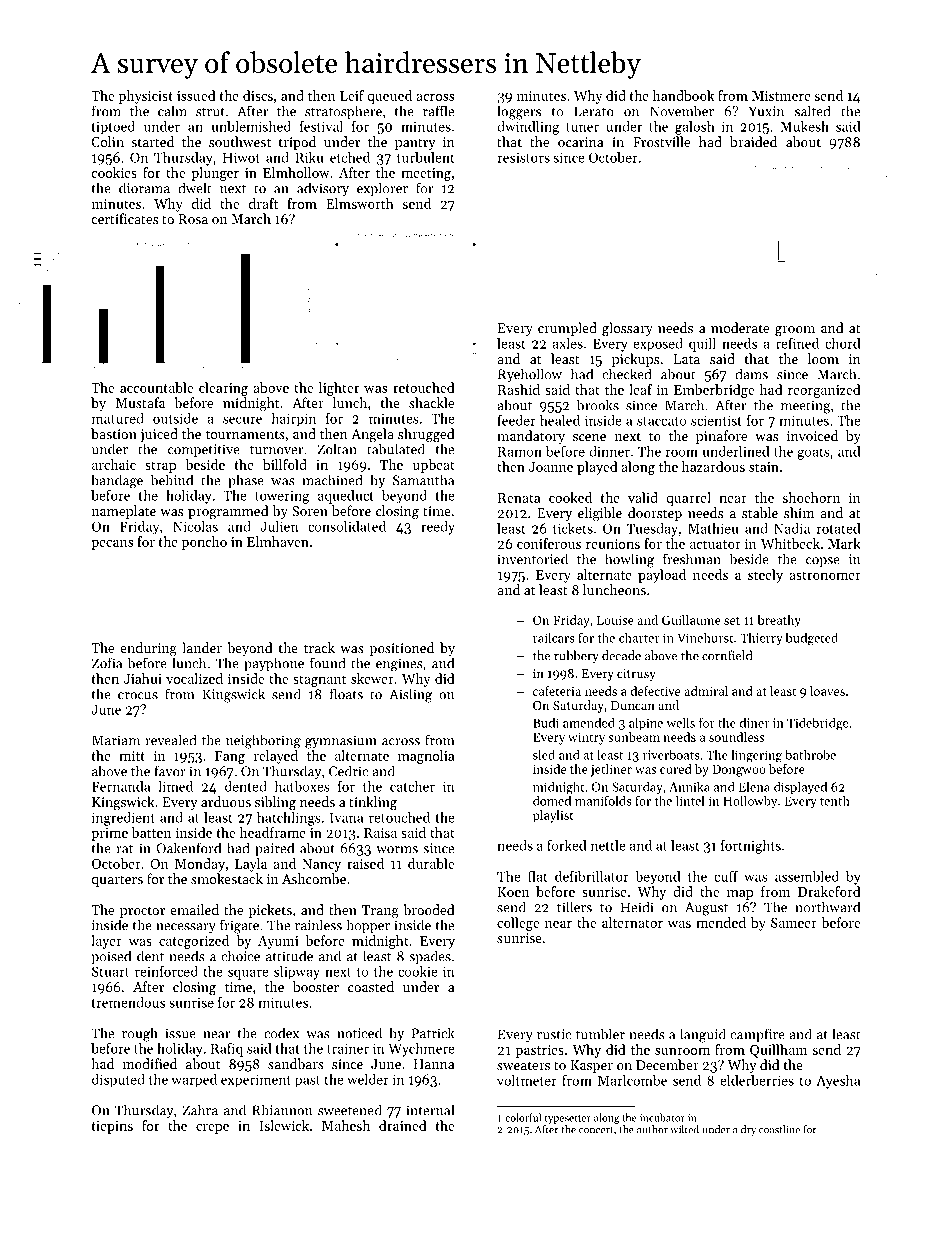  What do you see at coordinates (293, 420) in the document?
I see `hairpin` at bounding box center [293, 420].
